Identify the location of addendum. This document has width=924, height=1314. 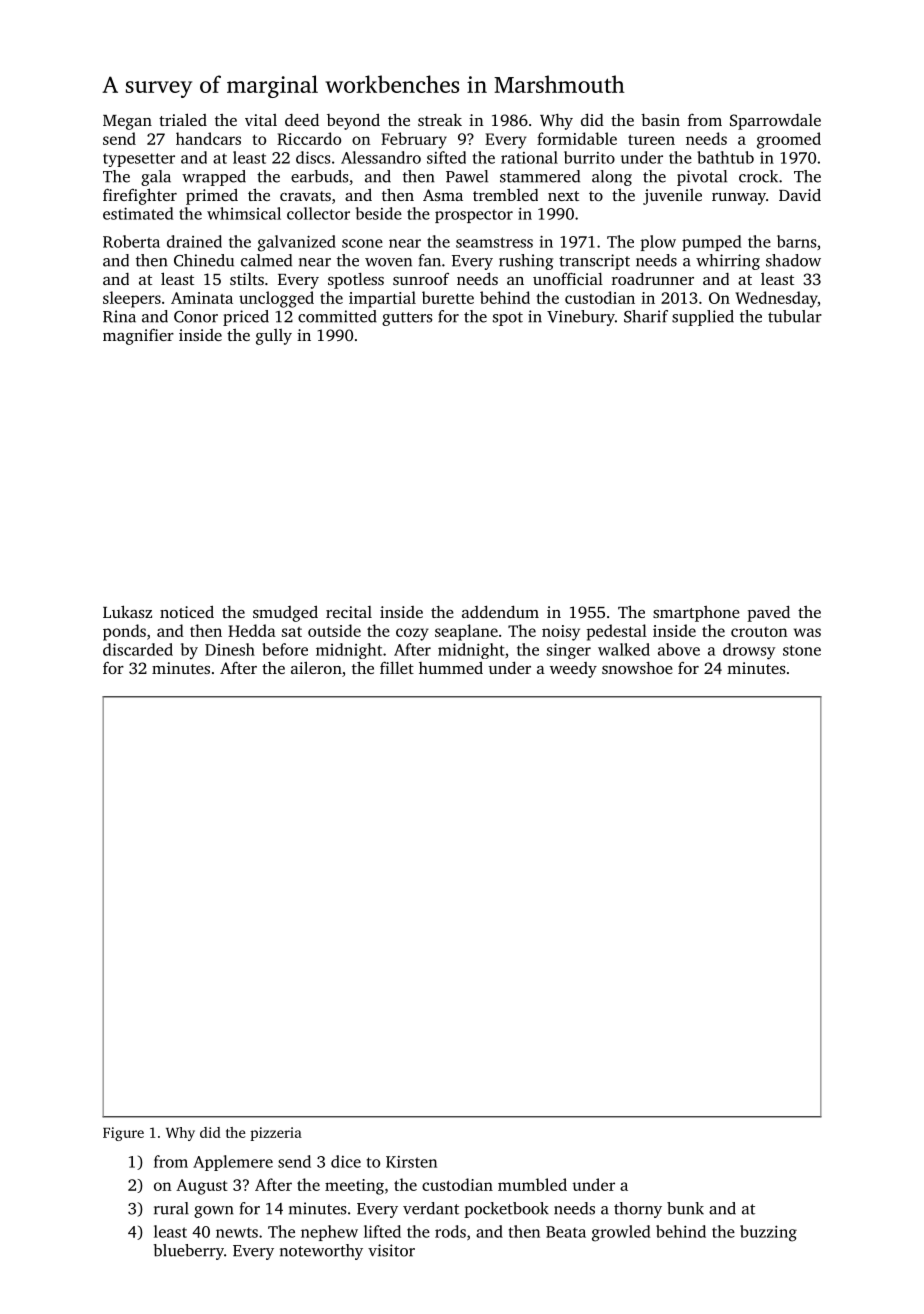
(500, 611).
